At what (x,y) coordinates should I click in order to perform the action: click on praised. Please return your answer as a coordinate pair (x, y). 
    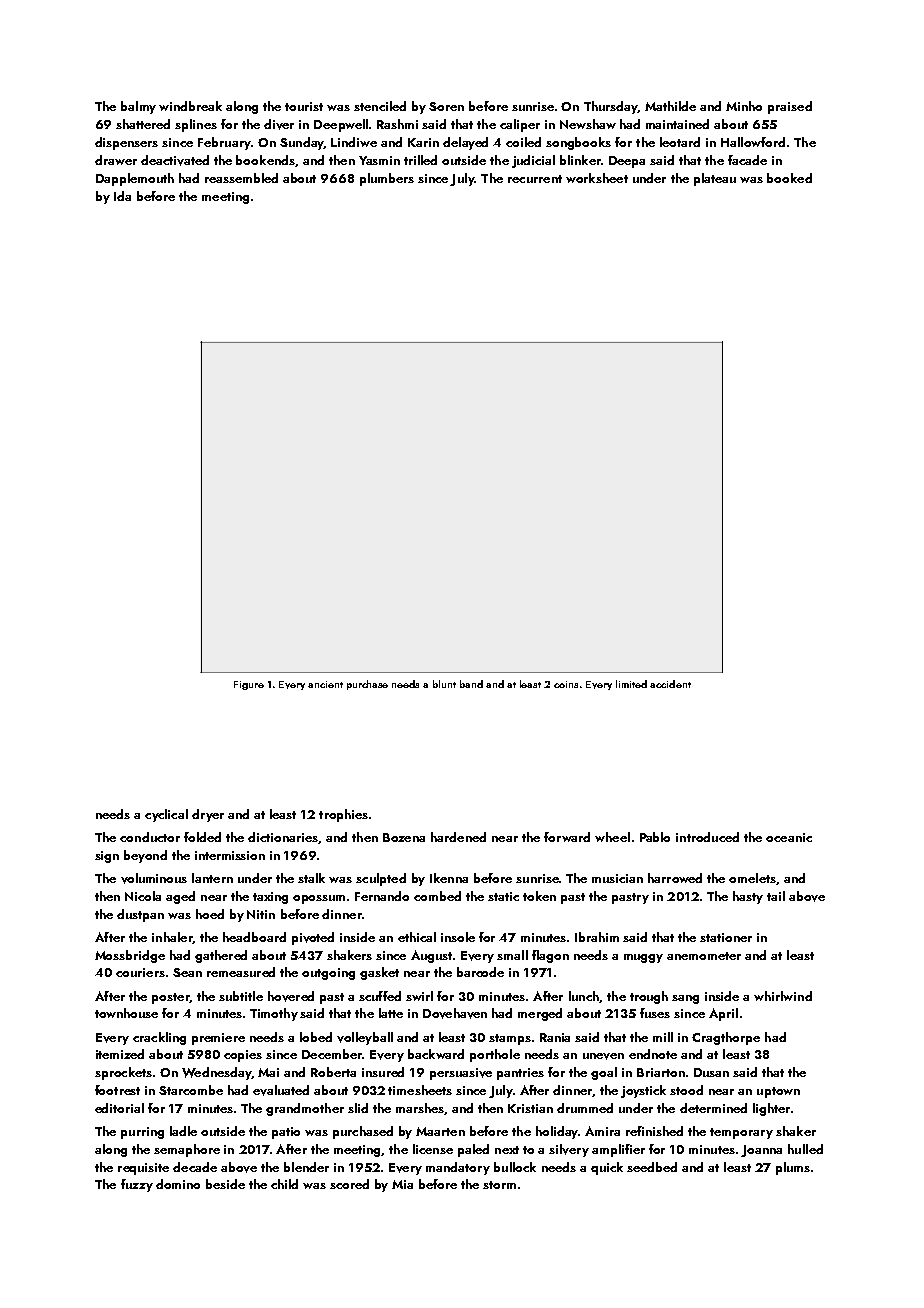
    Looking at the image, I should click on (790, 107).
